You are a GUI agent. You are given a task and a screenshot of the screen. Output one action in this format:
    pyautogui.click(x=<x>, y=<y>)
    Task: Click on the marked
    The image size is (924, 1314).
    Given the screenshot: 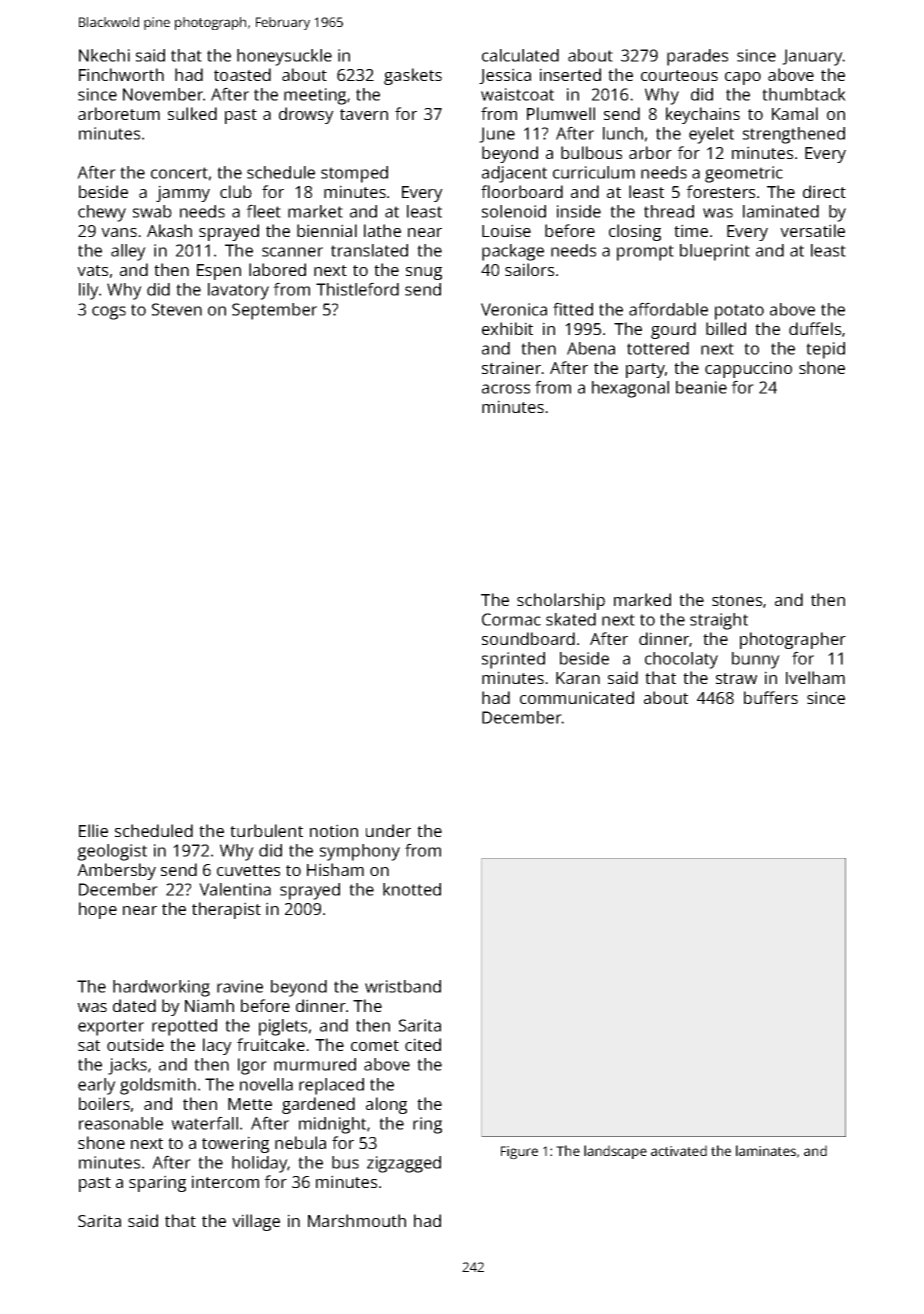 What is the action you would take?
    pyautogui.click(x=642, y=599)
